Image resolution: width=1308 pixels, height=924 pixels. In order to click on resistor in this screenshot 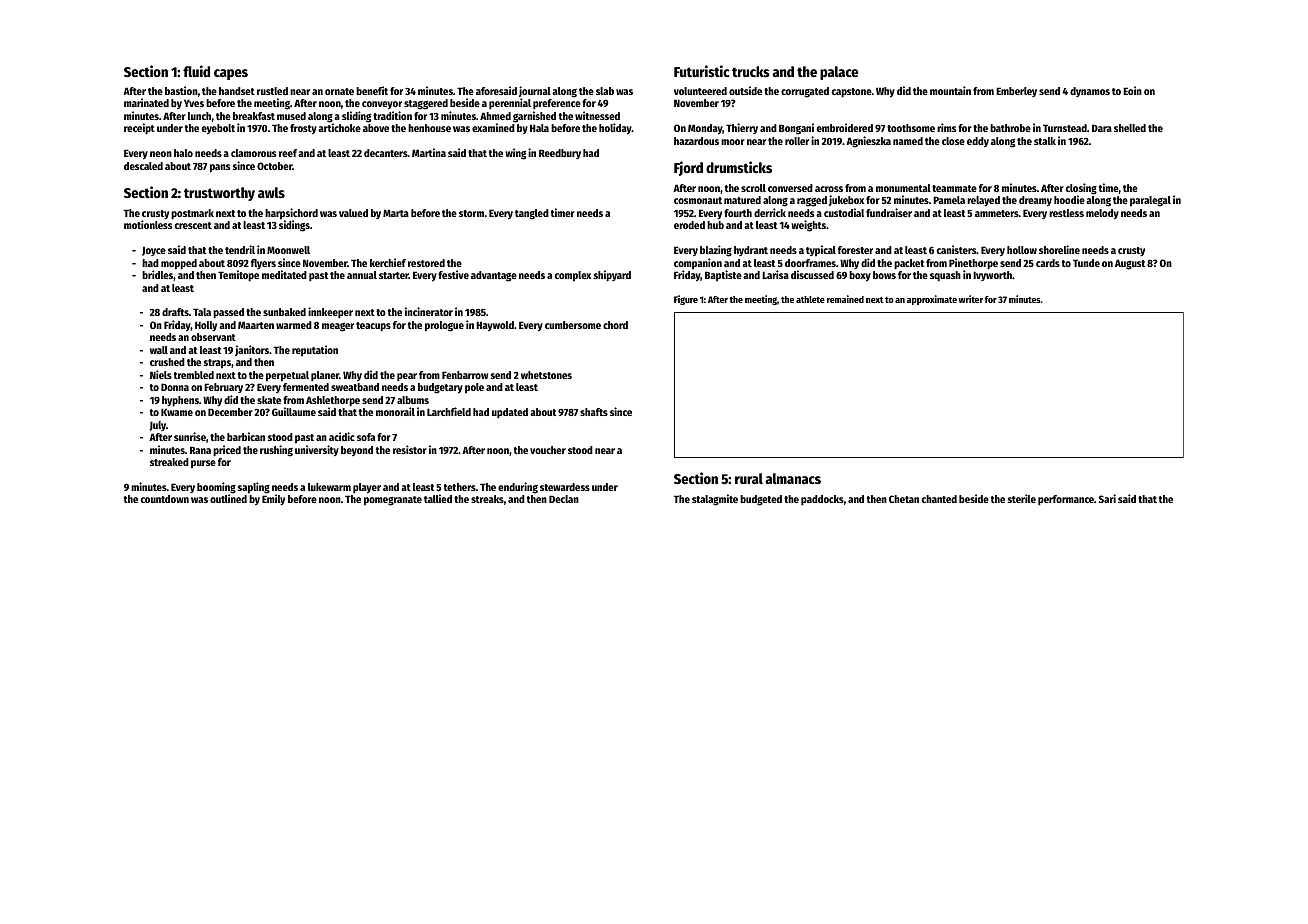, I will do `click(410, 449)`.
